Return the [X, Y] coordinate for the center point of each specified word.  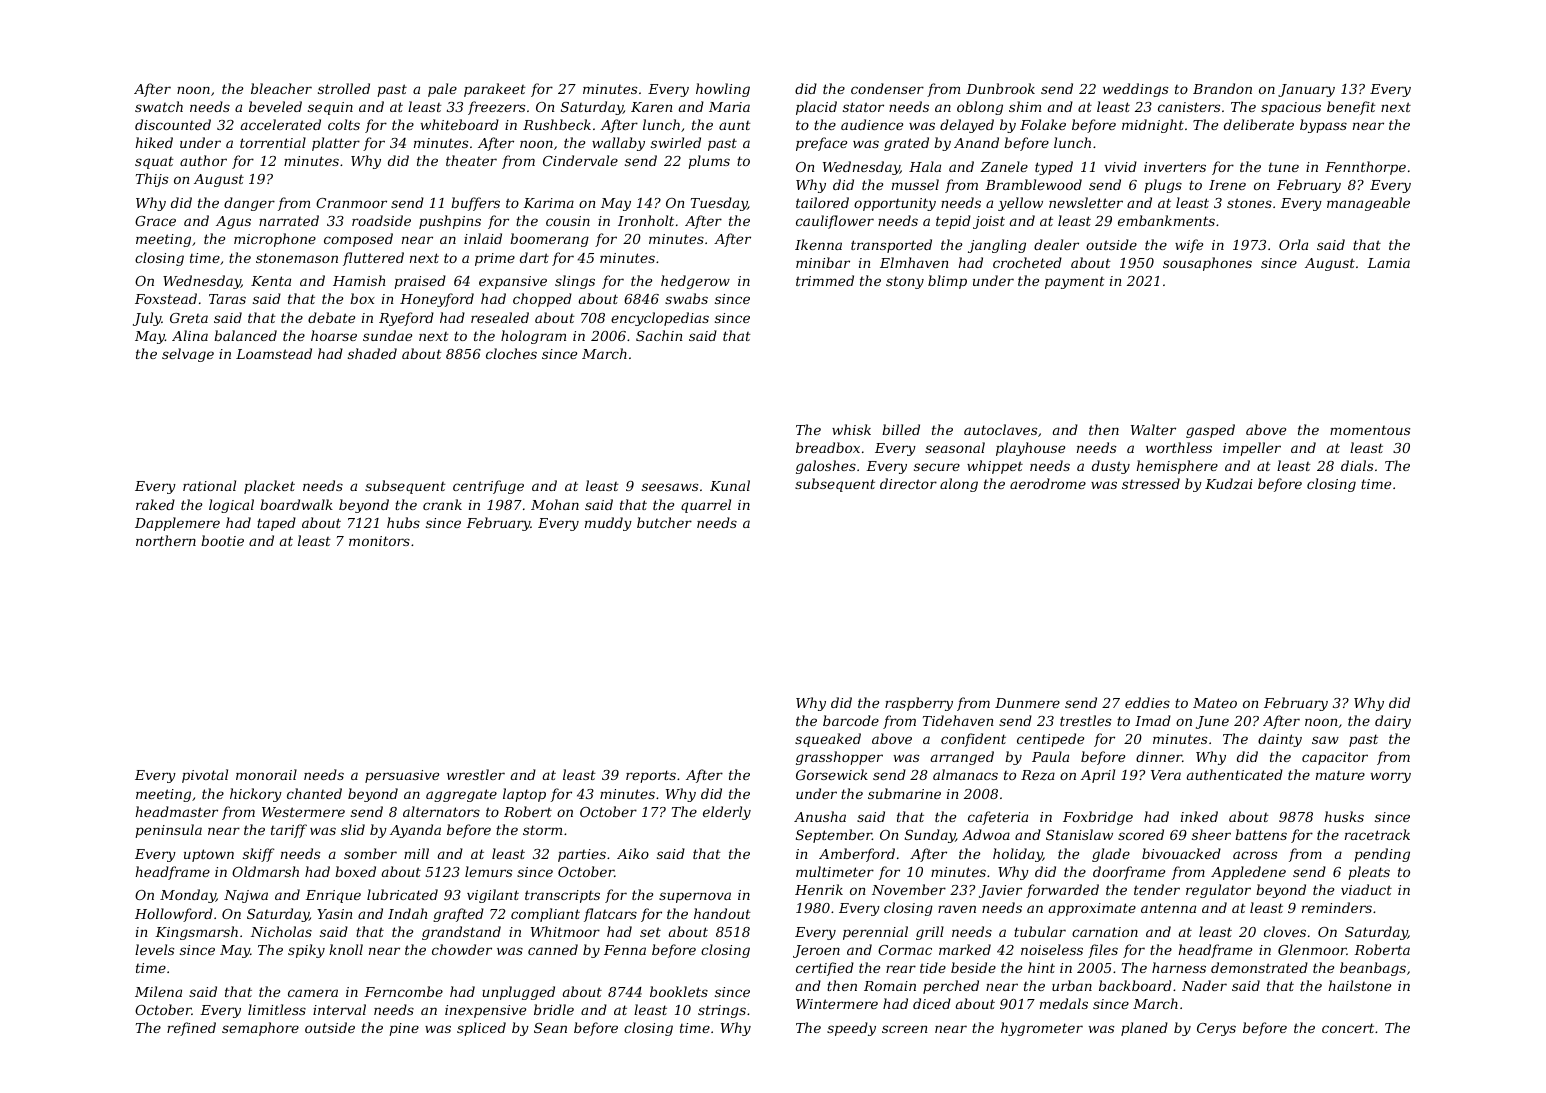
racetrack [1377, 834]
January [1306, 90]
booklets [679, 991]
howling [723, 90]
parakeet [495, 90]
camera [313, 993]
